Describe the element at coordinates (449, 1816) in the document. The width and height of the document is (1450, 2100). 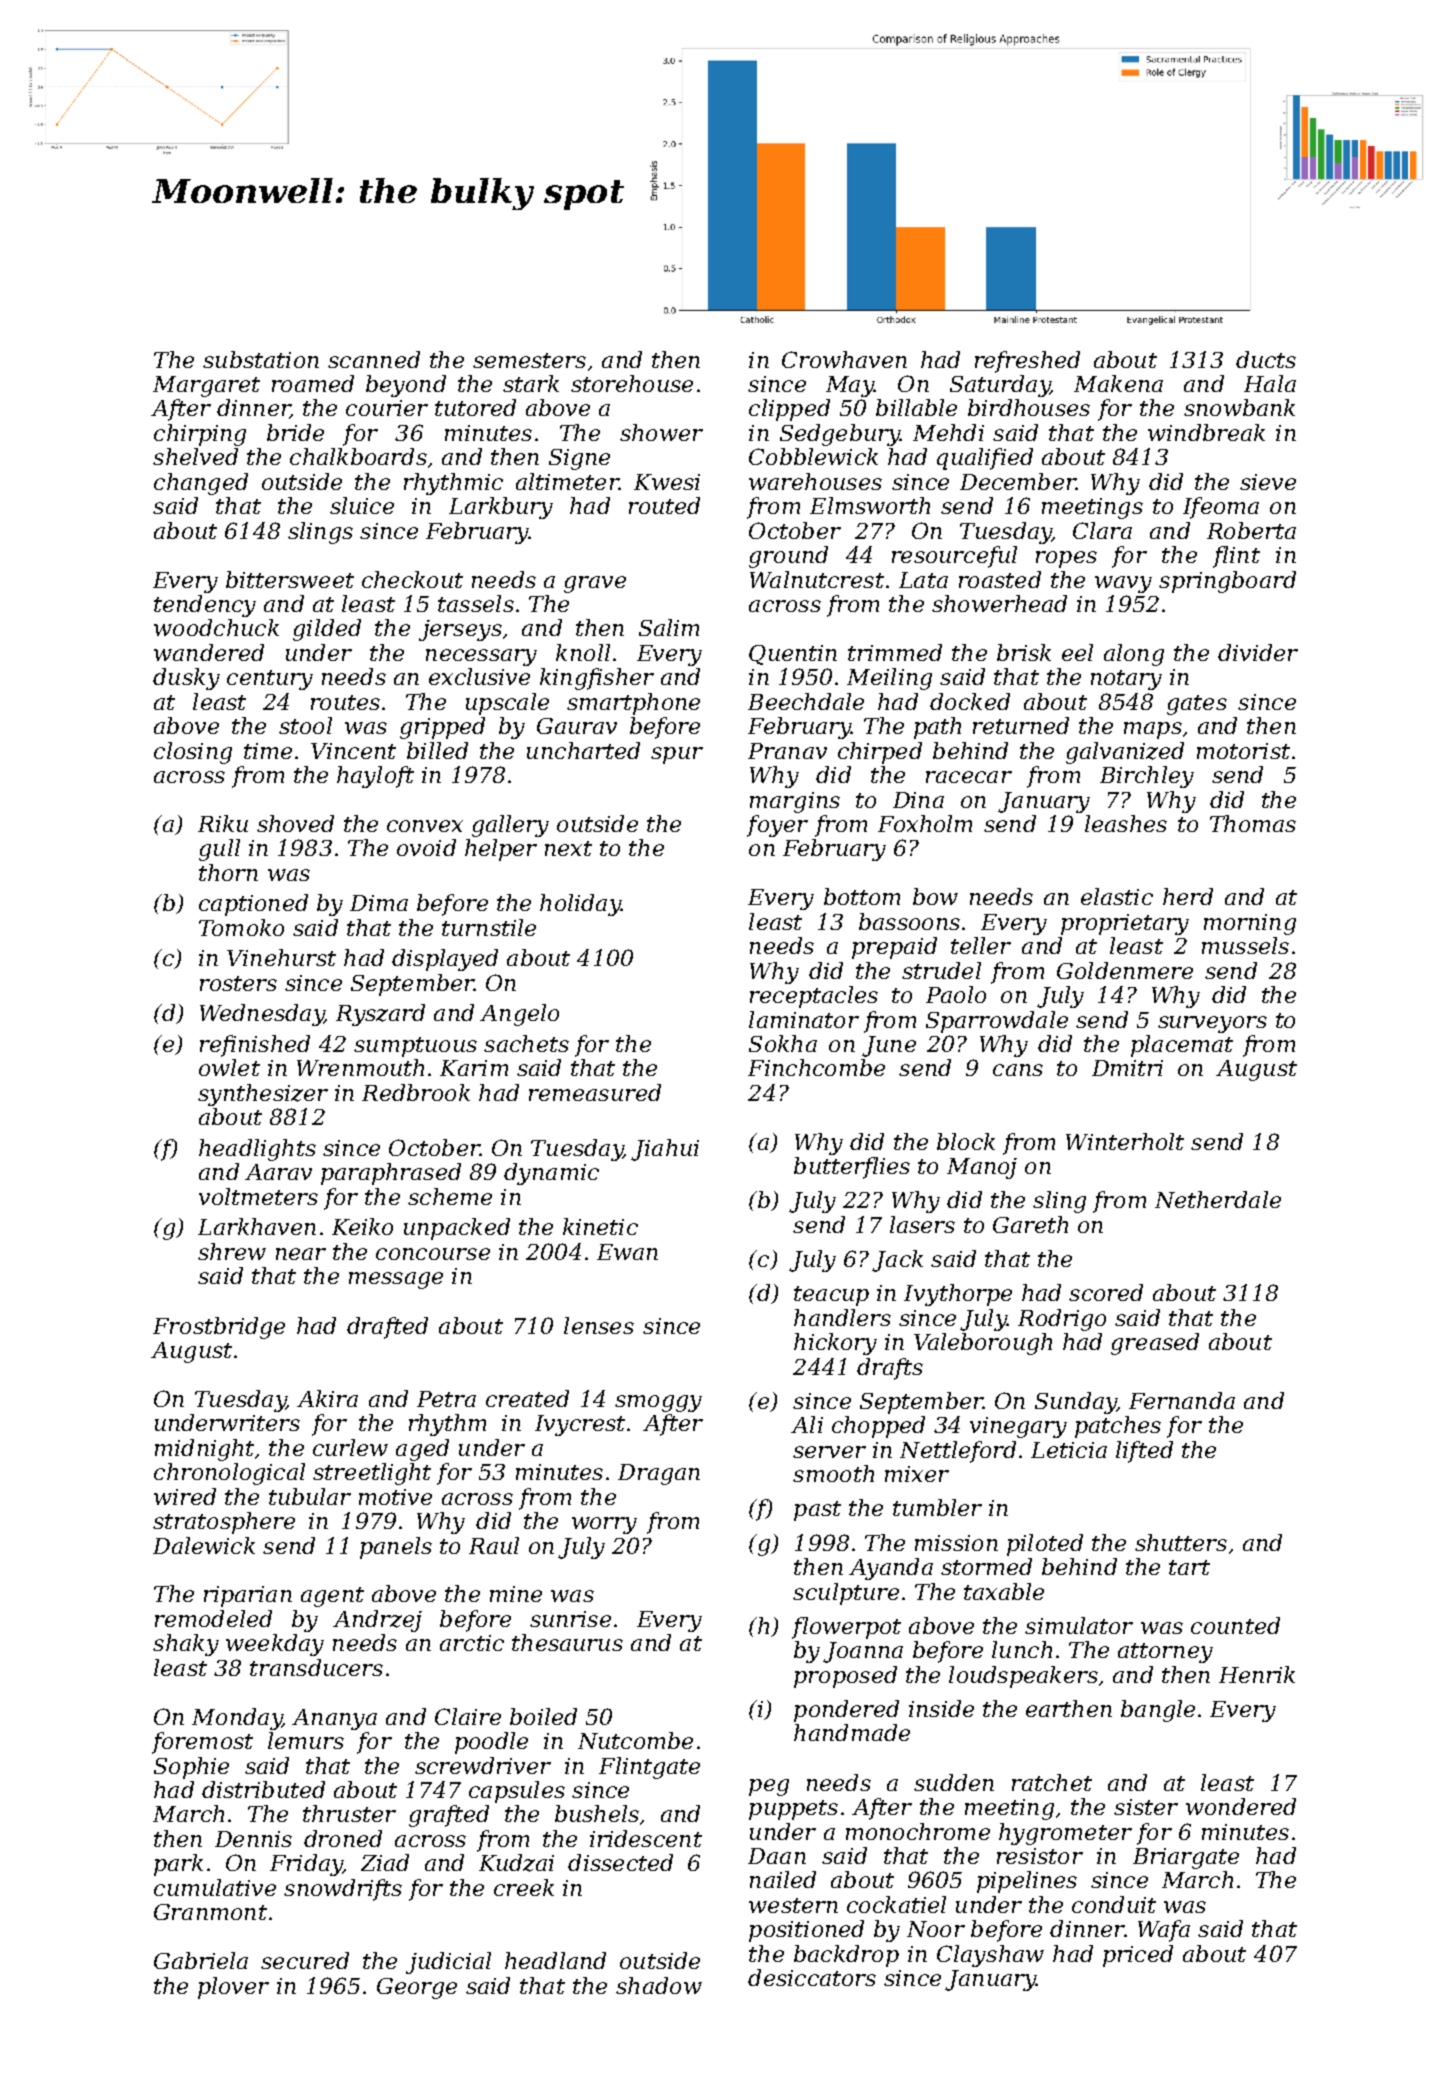
I see `grafted` at that location.
